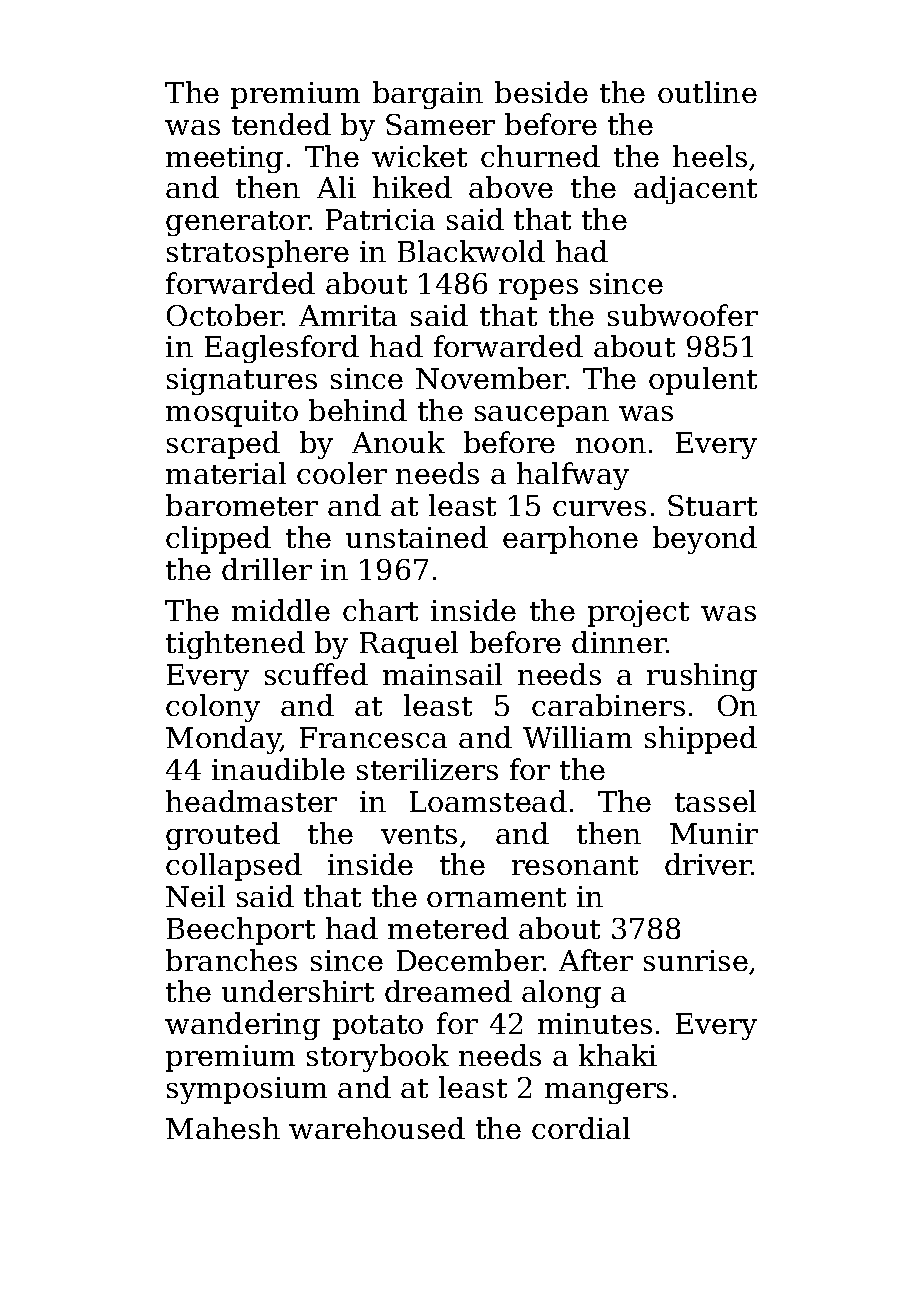 The height and width of the screenshot is (1311, 924). I want to click on beside, so click(541, 92).
